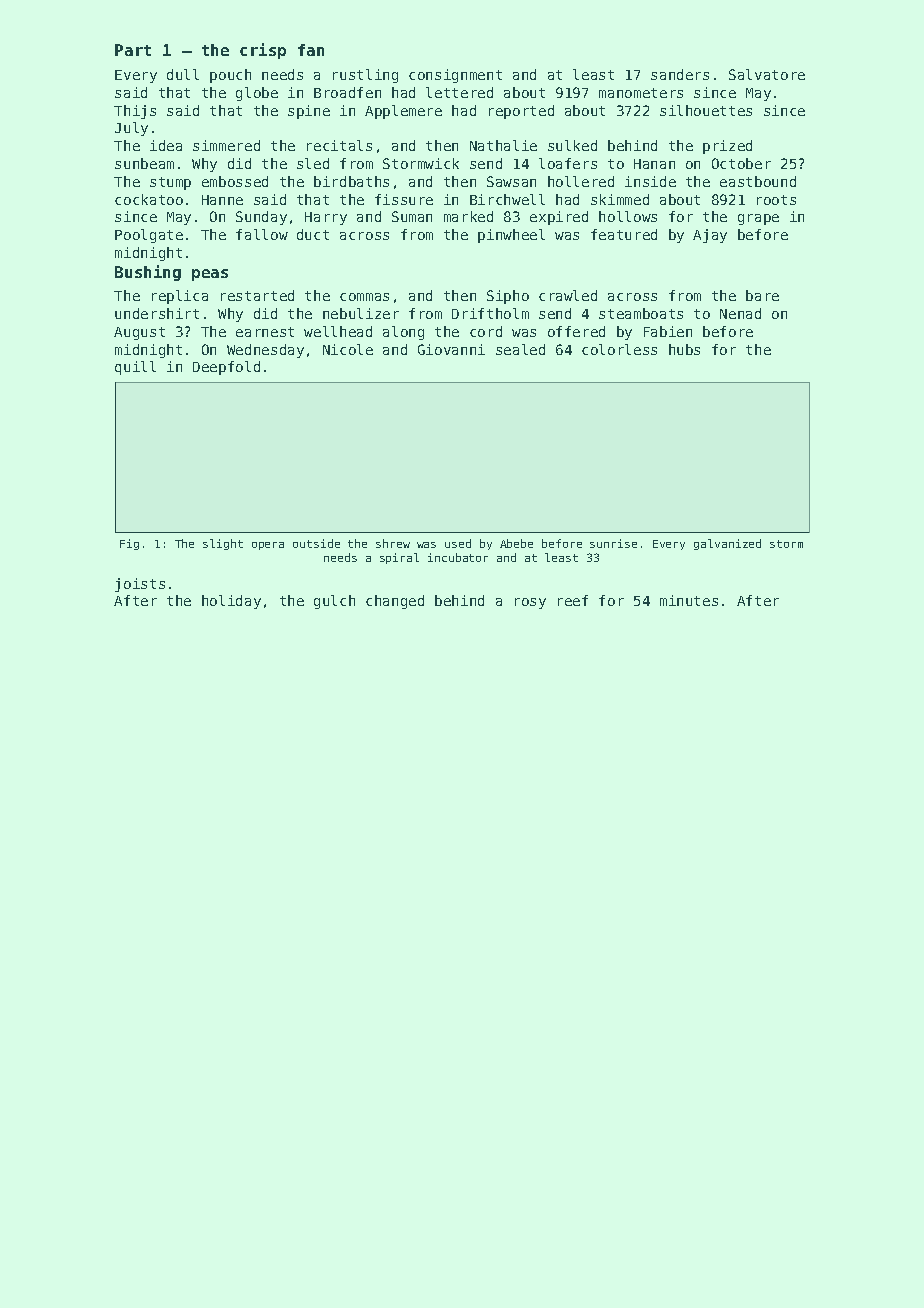  I want to click on Fig, so click(129, 544).
